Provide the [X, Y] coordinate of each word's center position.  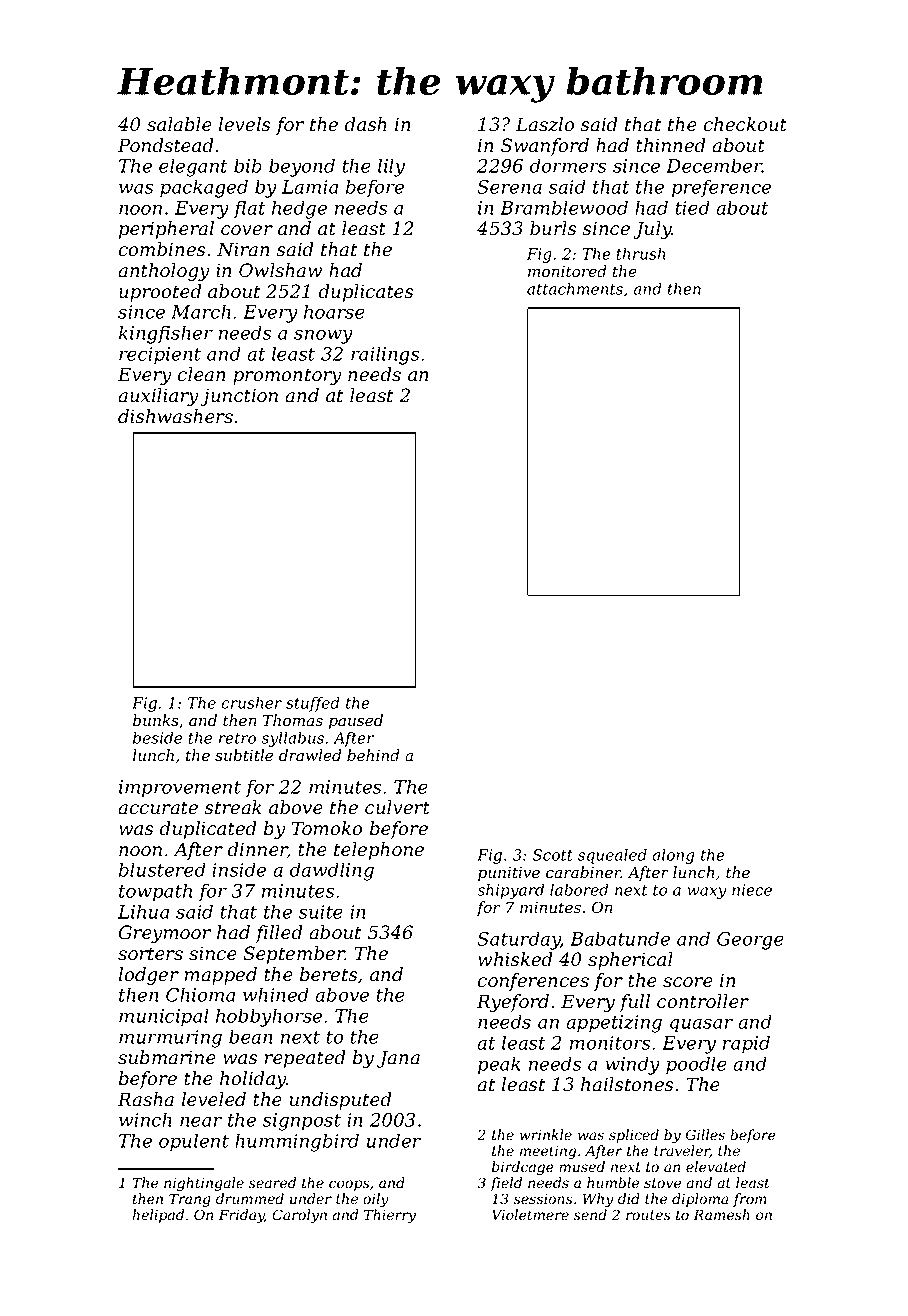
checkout [745, 124]
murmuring [170, 1039]
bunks [156, 720]
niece [752, 890]
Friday [241, 1216]
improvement [180, 789]
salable [179, 124]
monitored [567, 271]
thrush [640, 253]
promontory [287, 376]
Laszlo [545, 124]
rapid [746, 1044]
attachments [575, 288]
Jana [398, 1059]
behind [373, 755]
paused [356, 721]
